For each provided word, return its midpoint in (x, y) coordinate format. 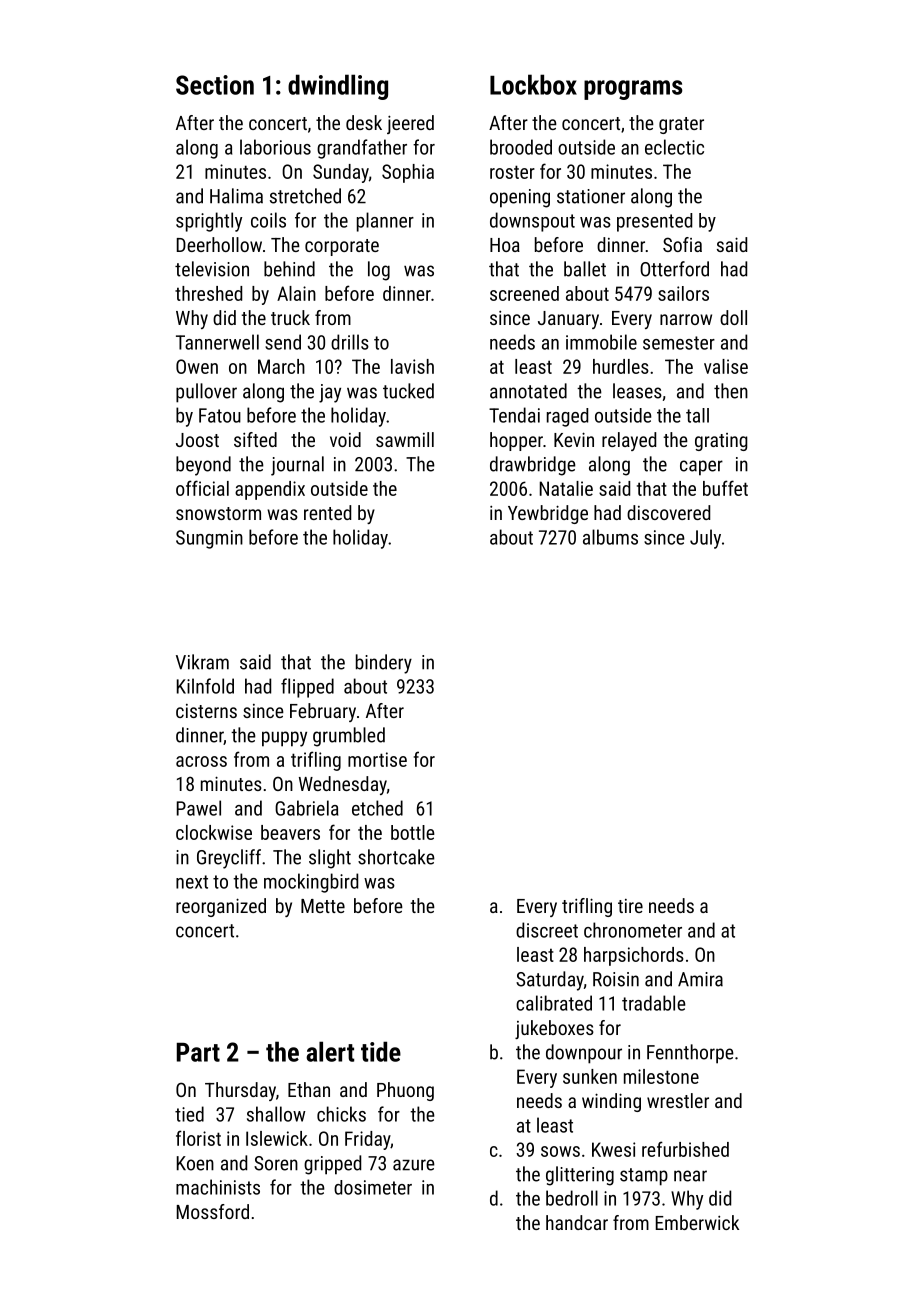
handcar (577, 1222)
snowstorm (218, 513)
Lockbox (533, 84)
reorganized (221, 907)
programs (633, 90)
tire (630, 906)
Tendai (514, 415)
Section (215, 85)
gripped (332, 1165)
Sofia (682, 244)
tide (381, 1051)
